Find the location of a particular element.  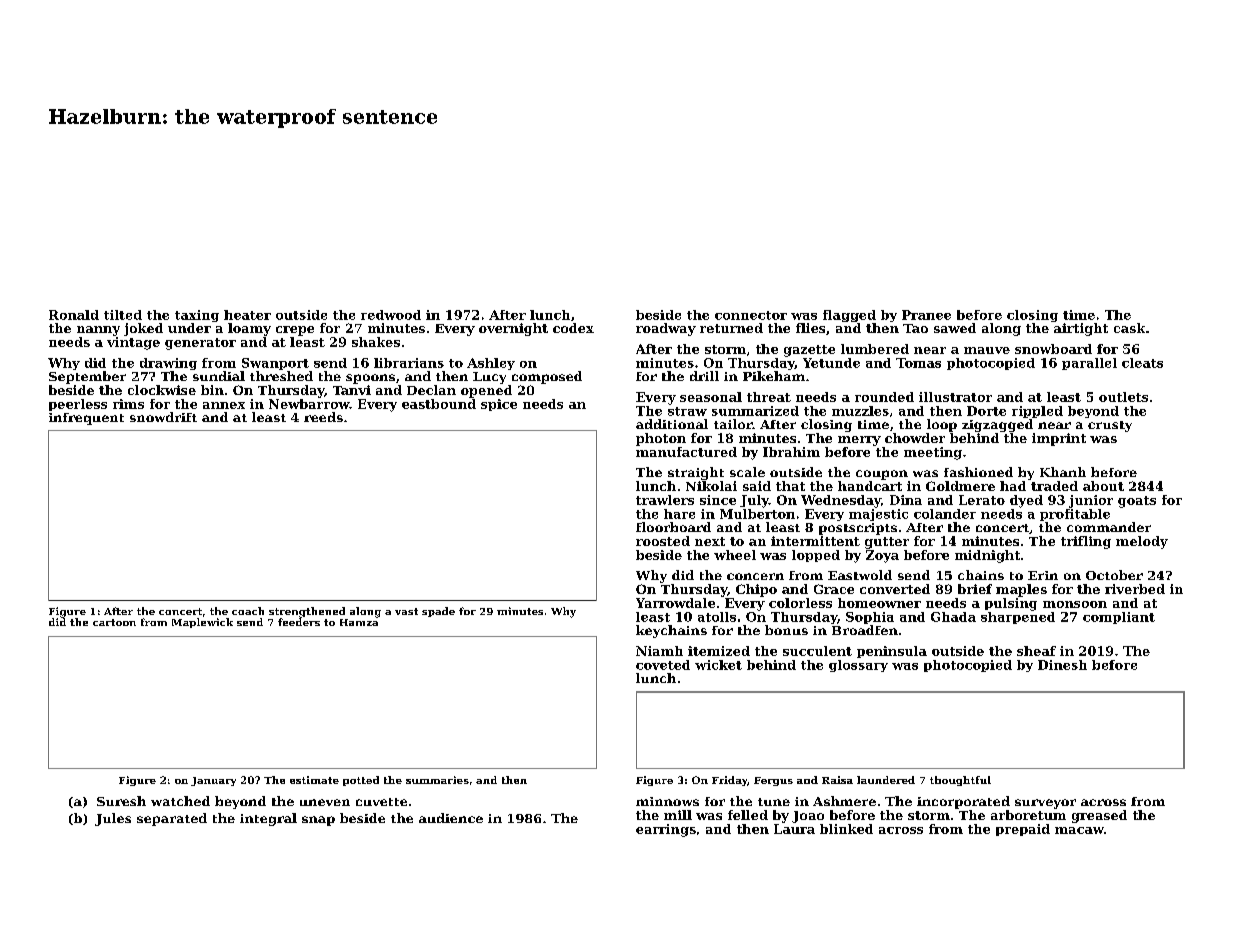

greased is located at coordinates (1099, 816).
